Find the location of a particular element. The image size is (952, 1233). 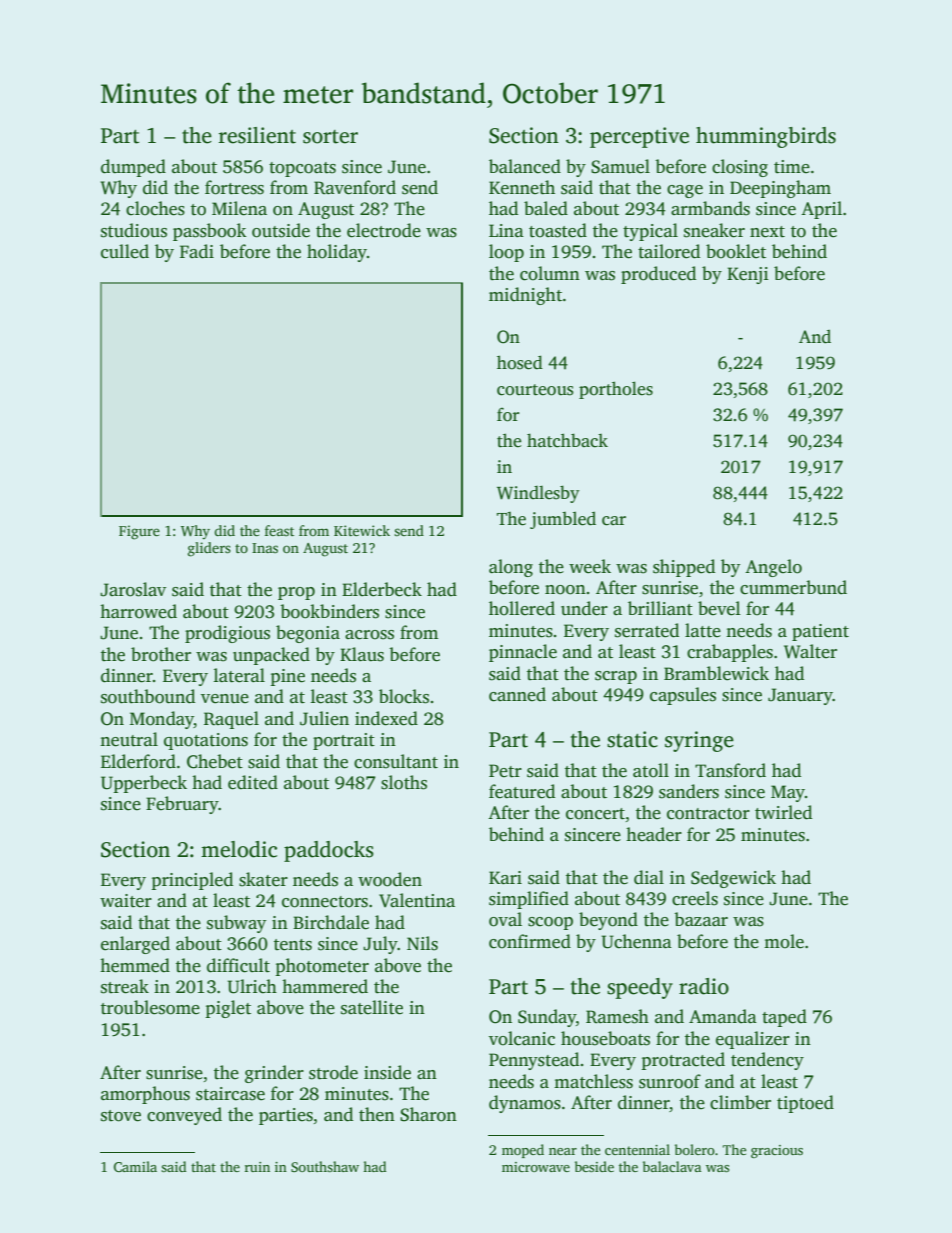

noon is located at coordinates (565, 590).
